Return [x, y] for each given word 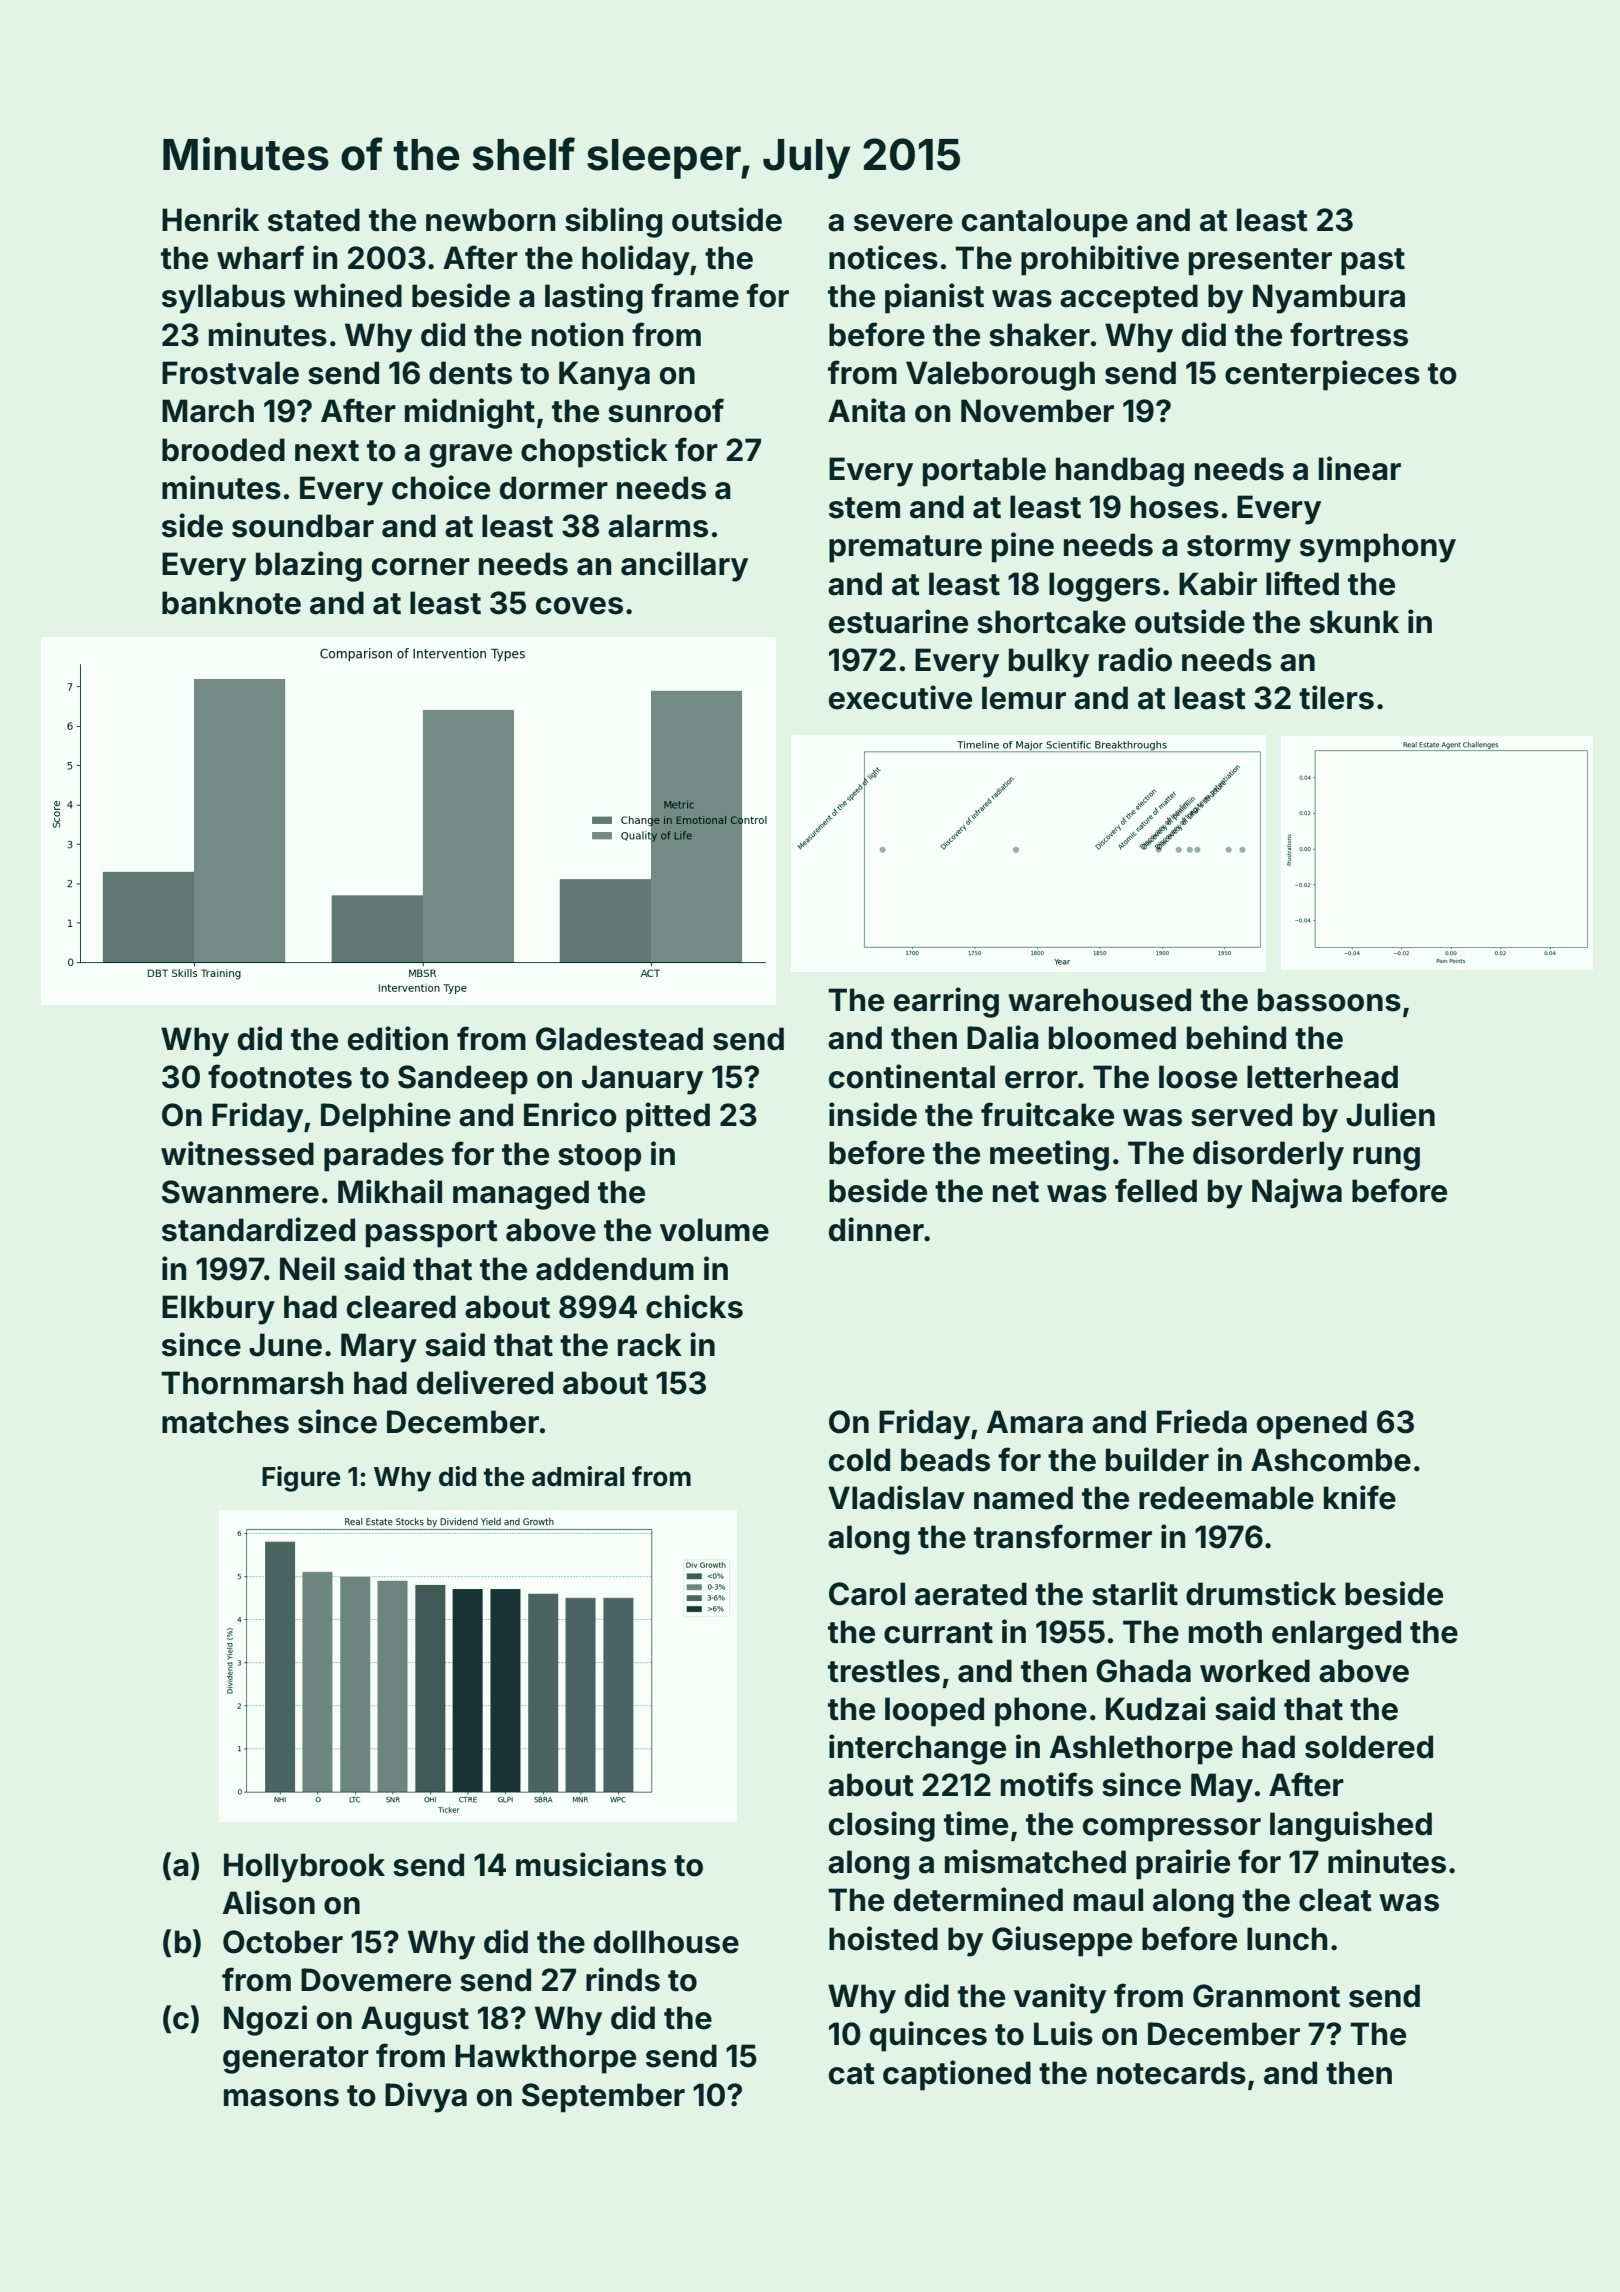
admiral [578, 1476]
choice [441, 487]
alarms [658, 526]
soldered [1369, 1747]
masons [281, 2098]
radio [1135, 659]
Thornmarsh [252, 1383]
